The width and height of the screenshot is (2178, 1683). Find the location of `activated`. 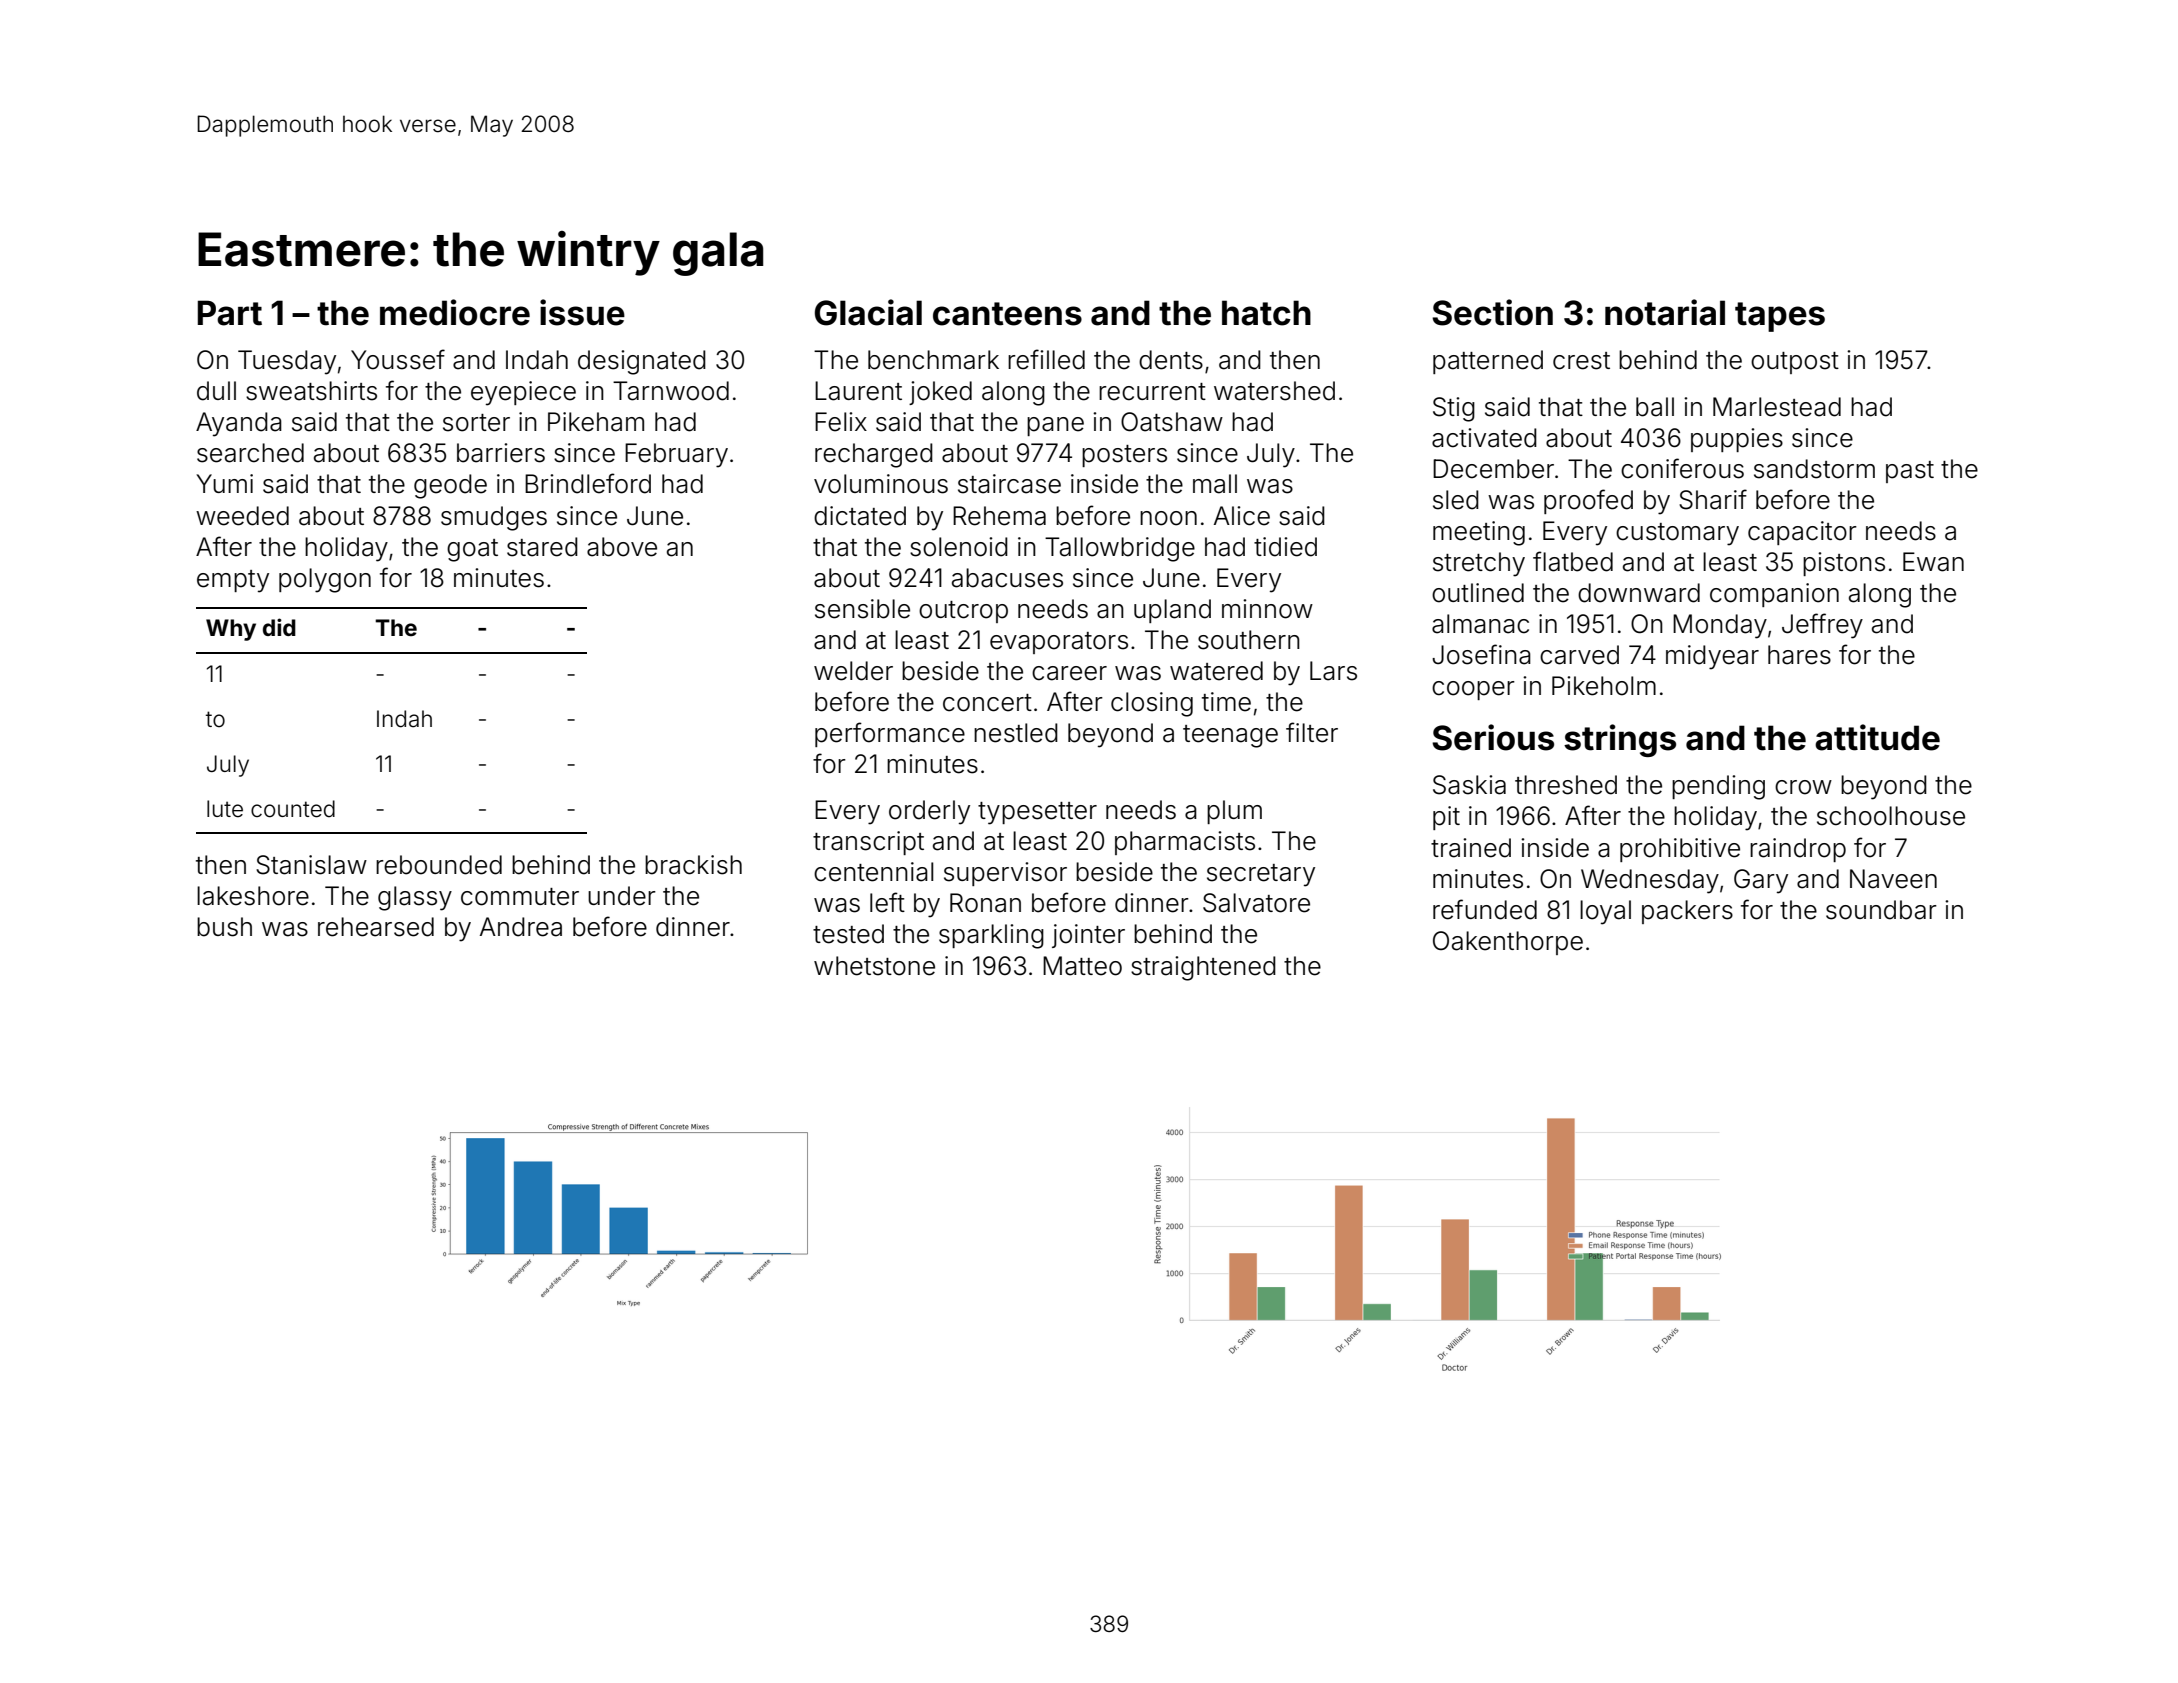

activated is located at coordinates (1484, 438).
